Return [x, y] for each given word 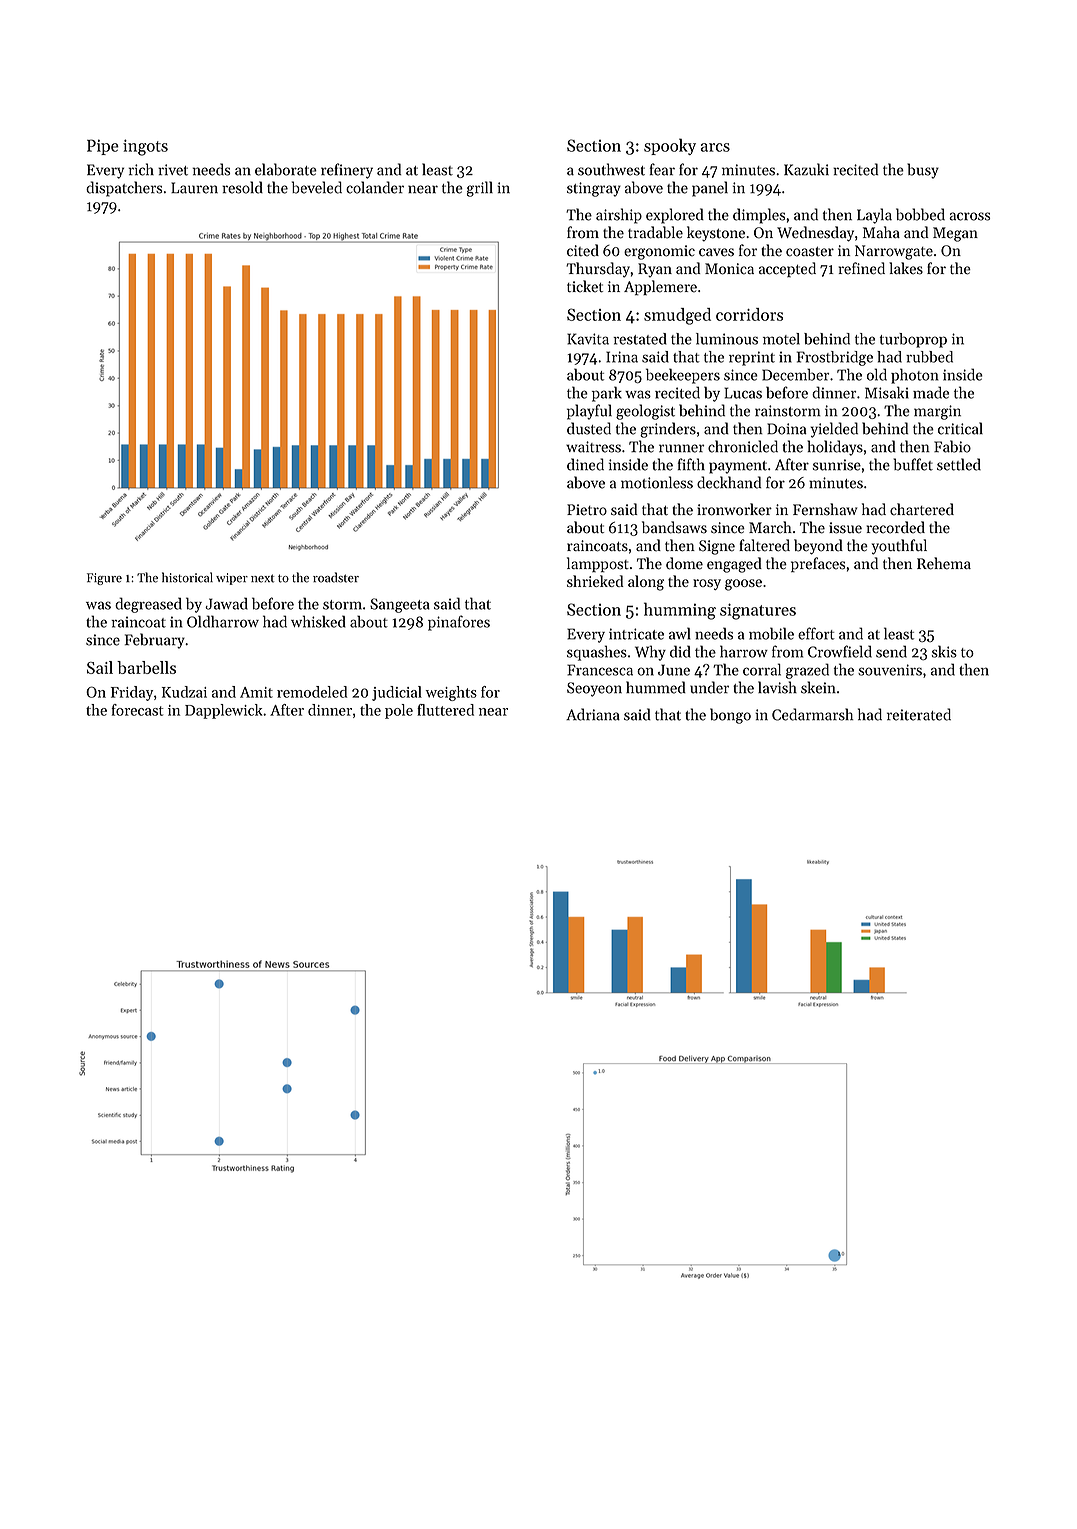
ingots [145, 147]
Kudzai [184, 692]
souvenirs [890, 670]
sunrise [837, 465]
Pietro [587, 510]
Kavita [588, 339]
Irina [622, 357]
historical [187, 577]
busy [923, 171]
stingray [594, 189]
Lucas [743, 393]
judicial [397, 693]
